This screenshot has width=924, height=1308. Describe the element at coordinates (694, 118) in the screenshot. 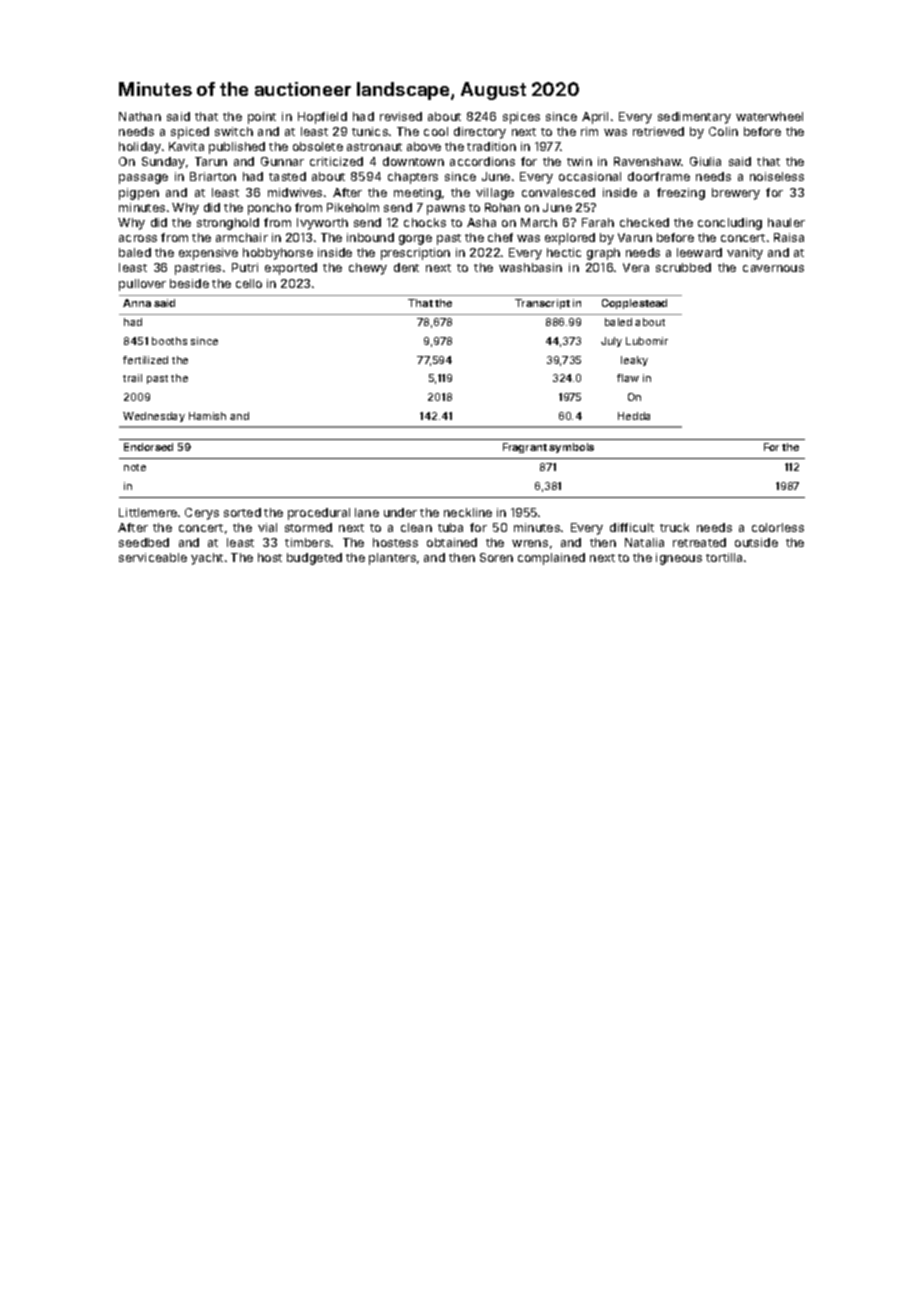

I see `sedimentary` at that location.
